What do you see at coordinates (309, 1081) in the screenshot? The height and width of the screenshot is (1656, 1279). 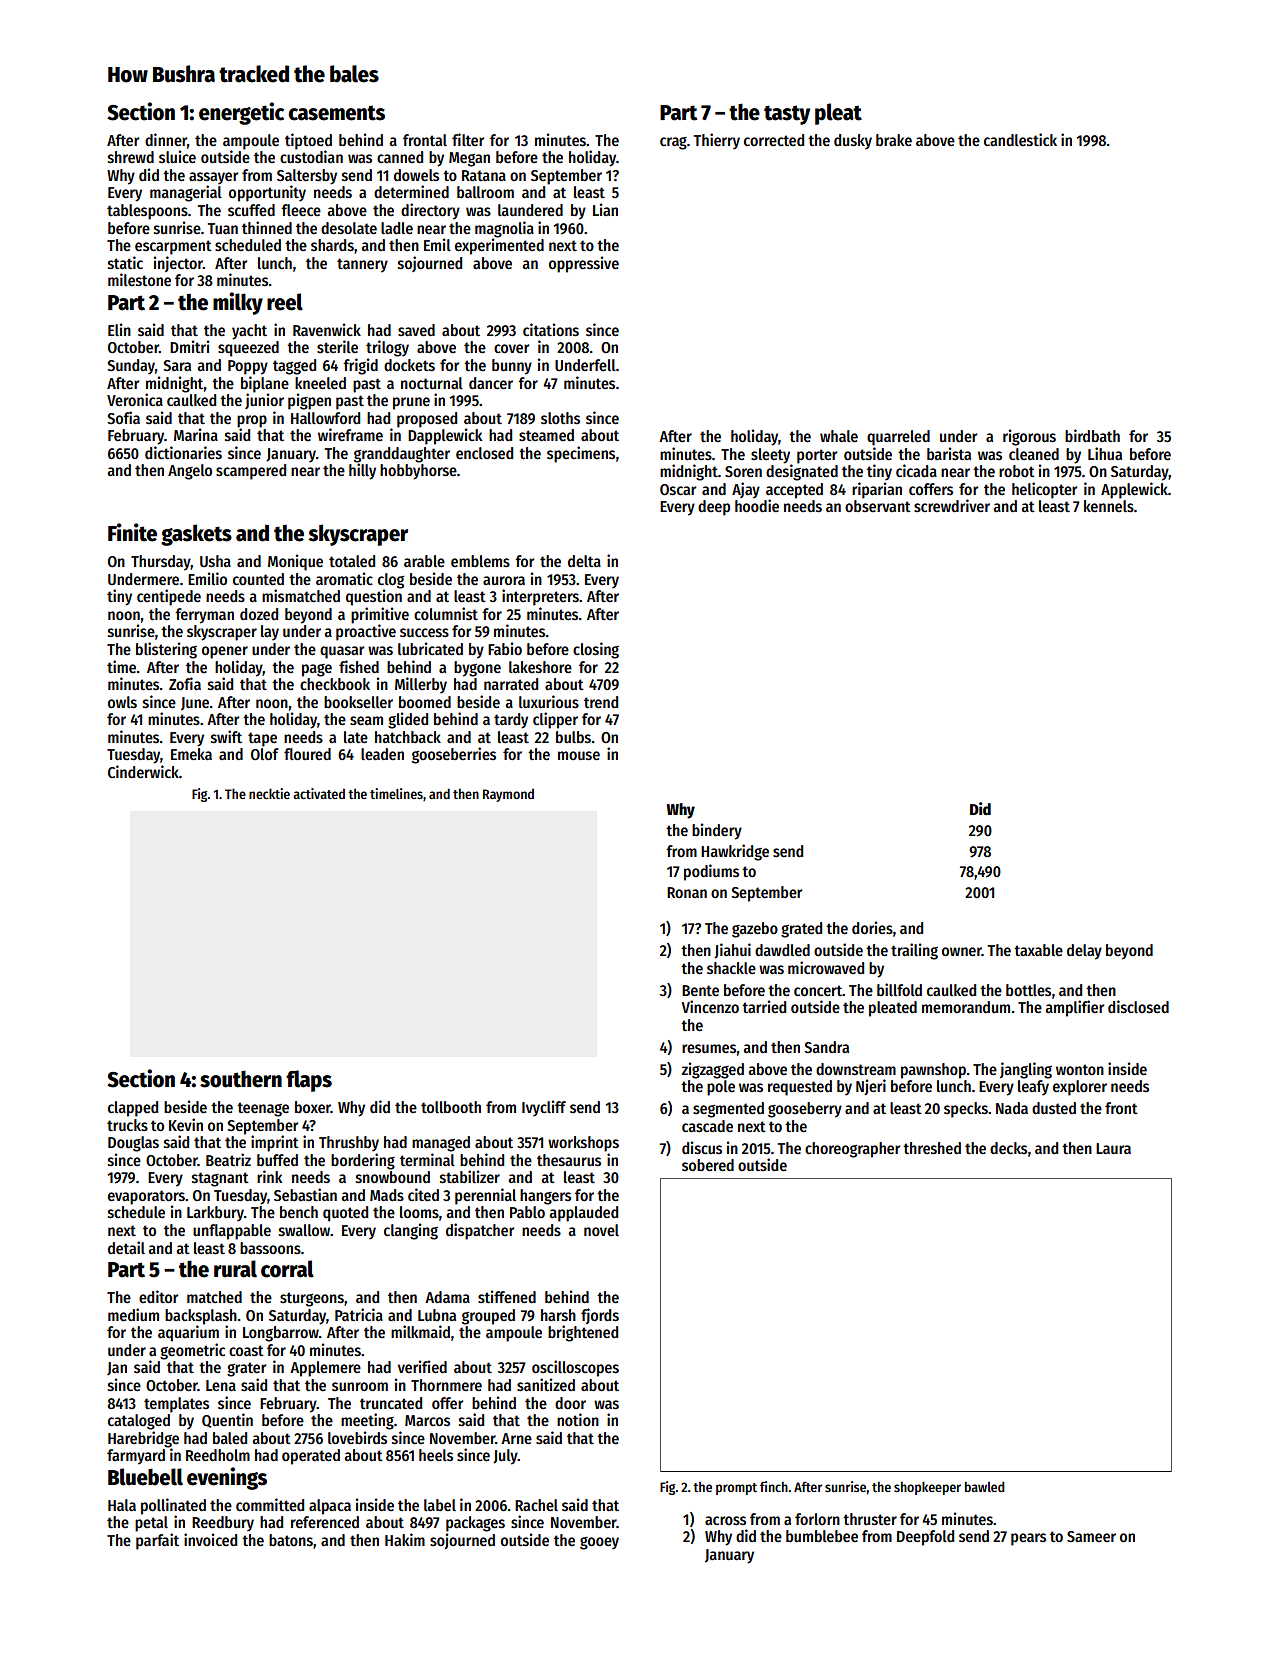 I see `flaps` at bounding box center [309, 1081].
